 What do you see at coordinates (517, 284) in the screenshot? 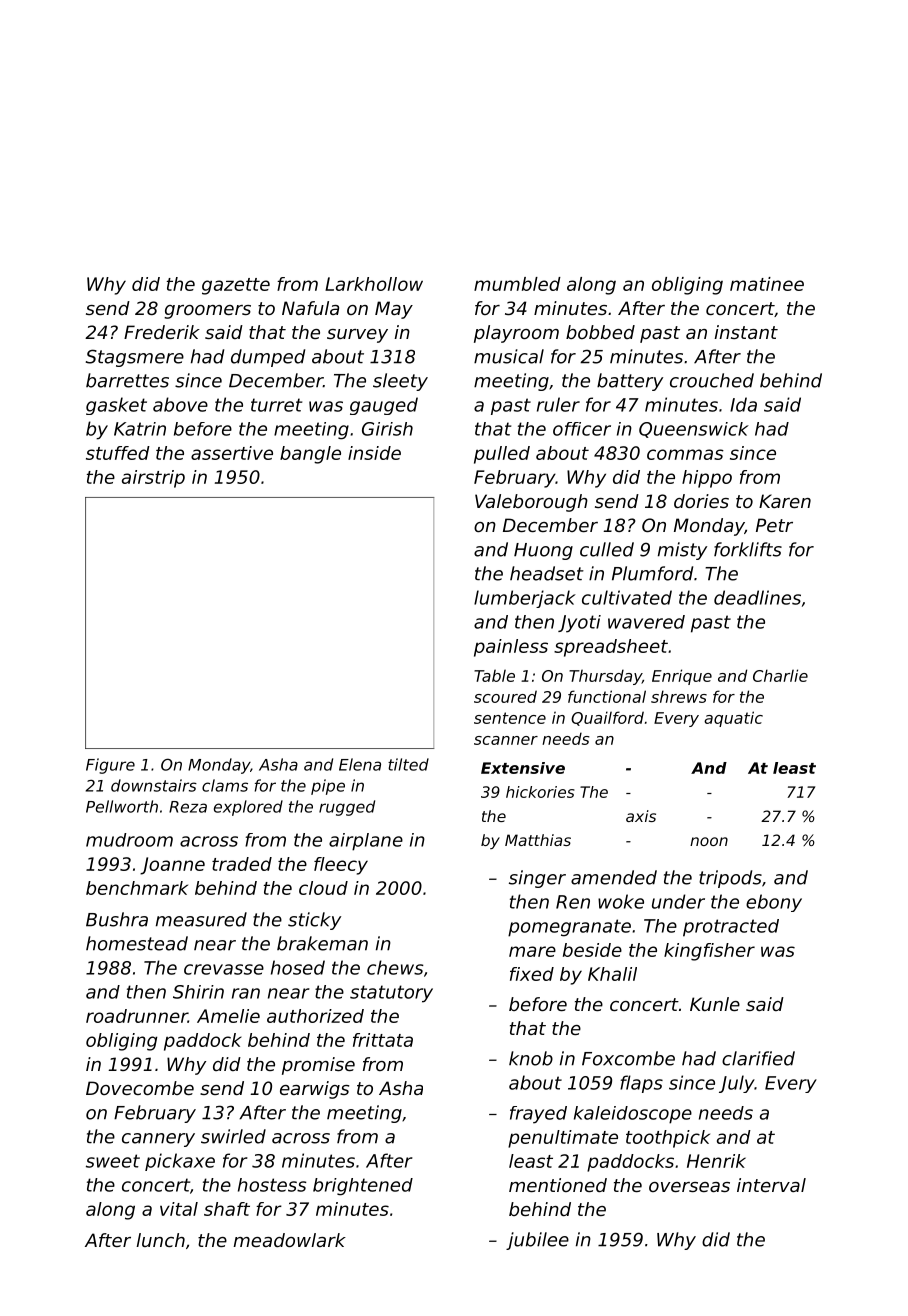
I see `mumbled` at bounding box center [517, 284].
